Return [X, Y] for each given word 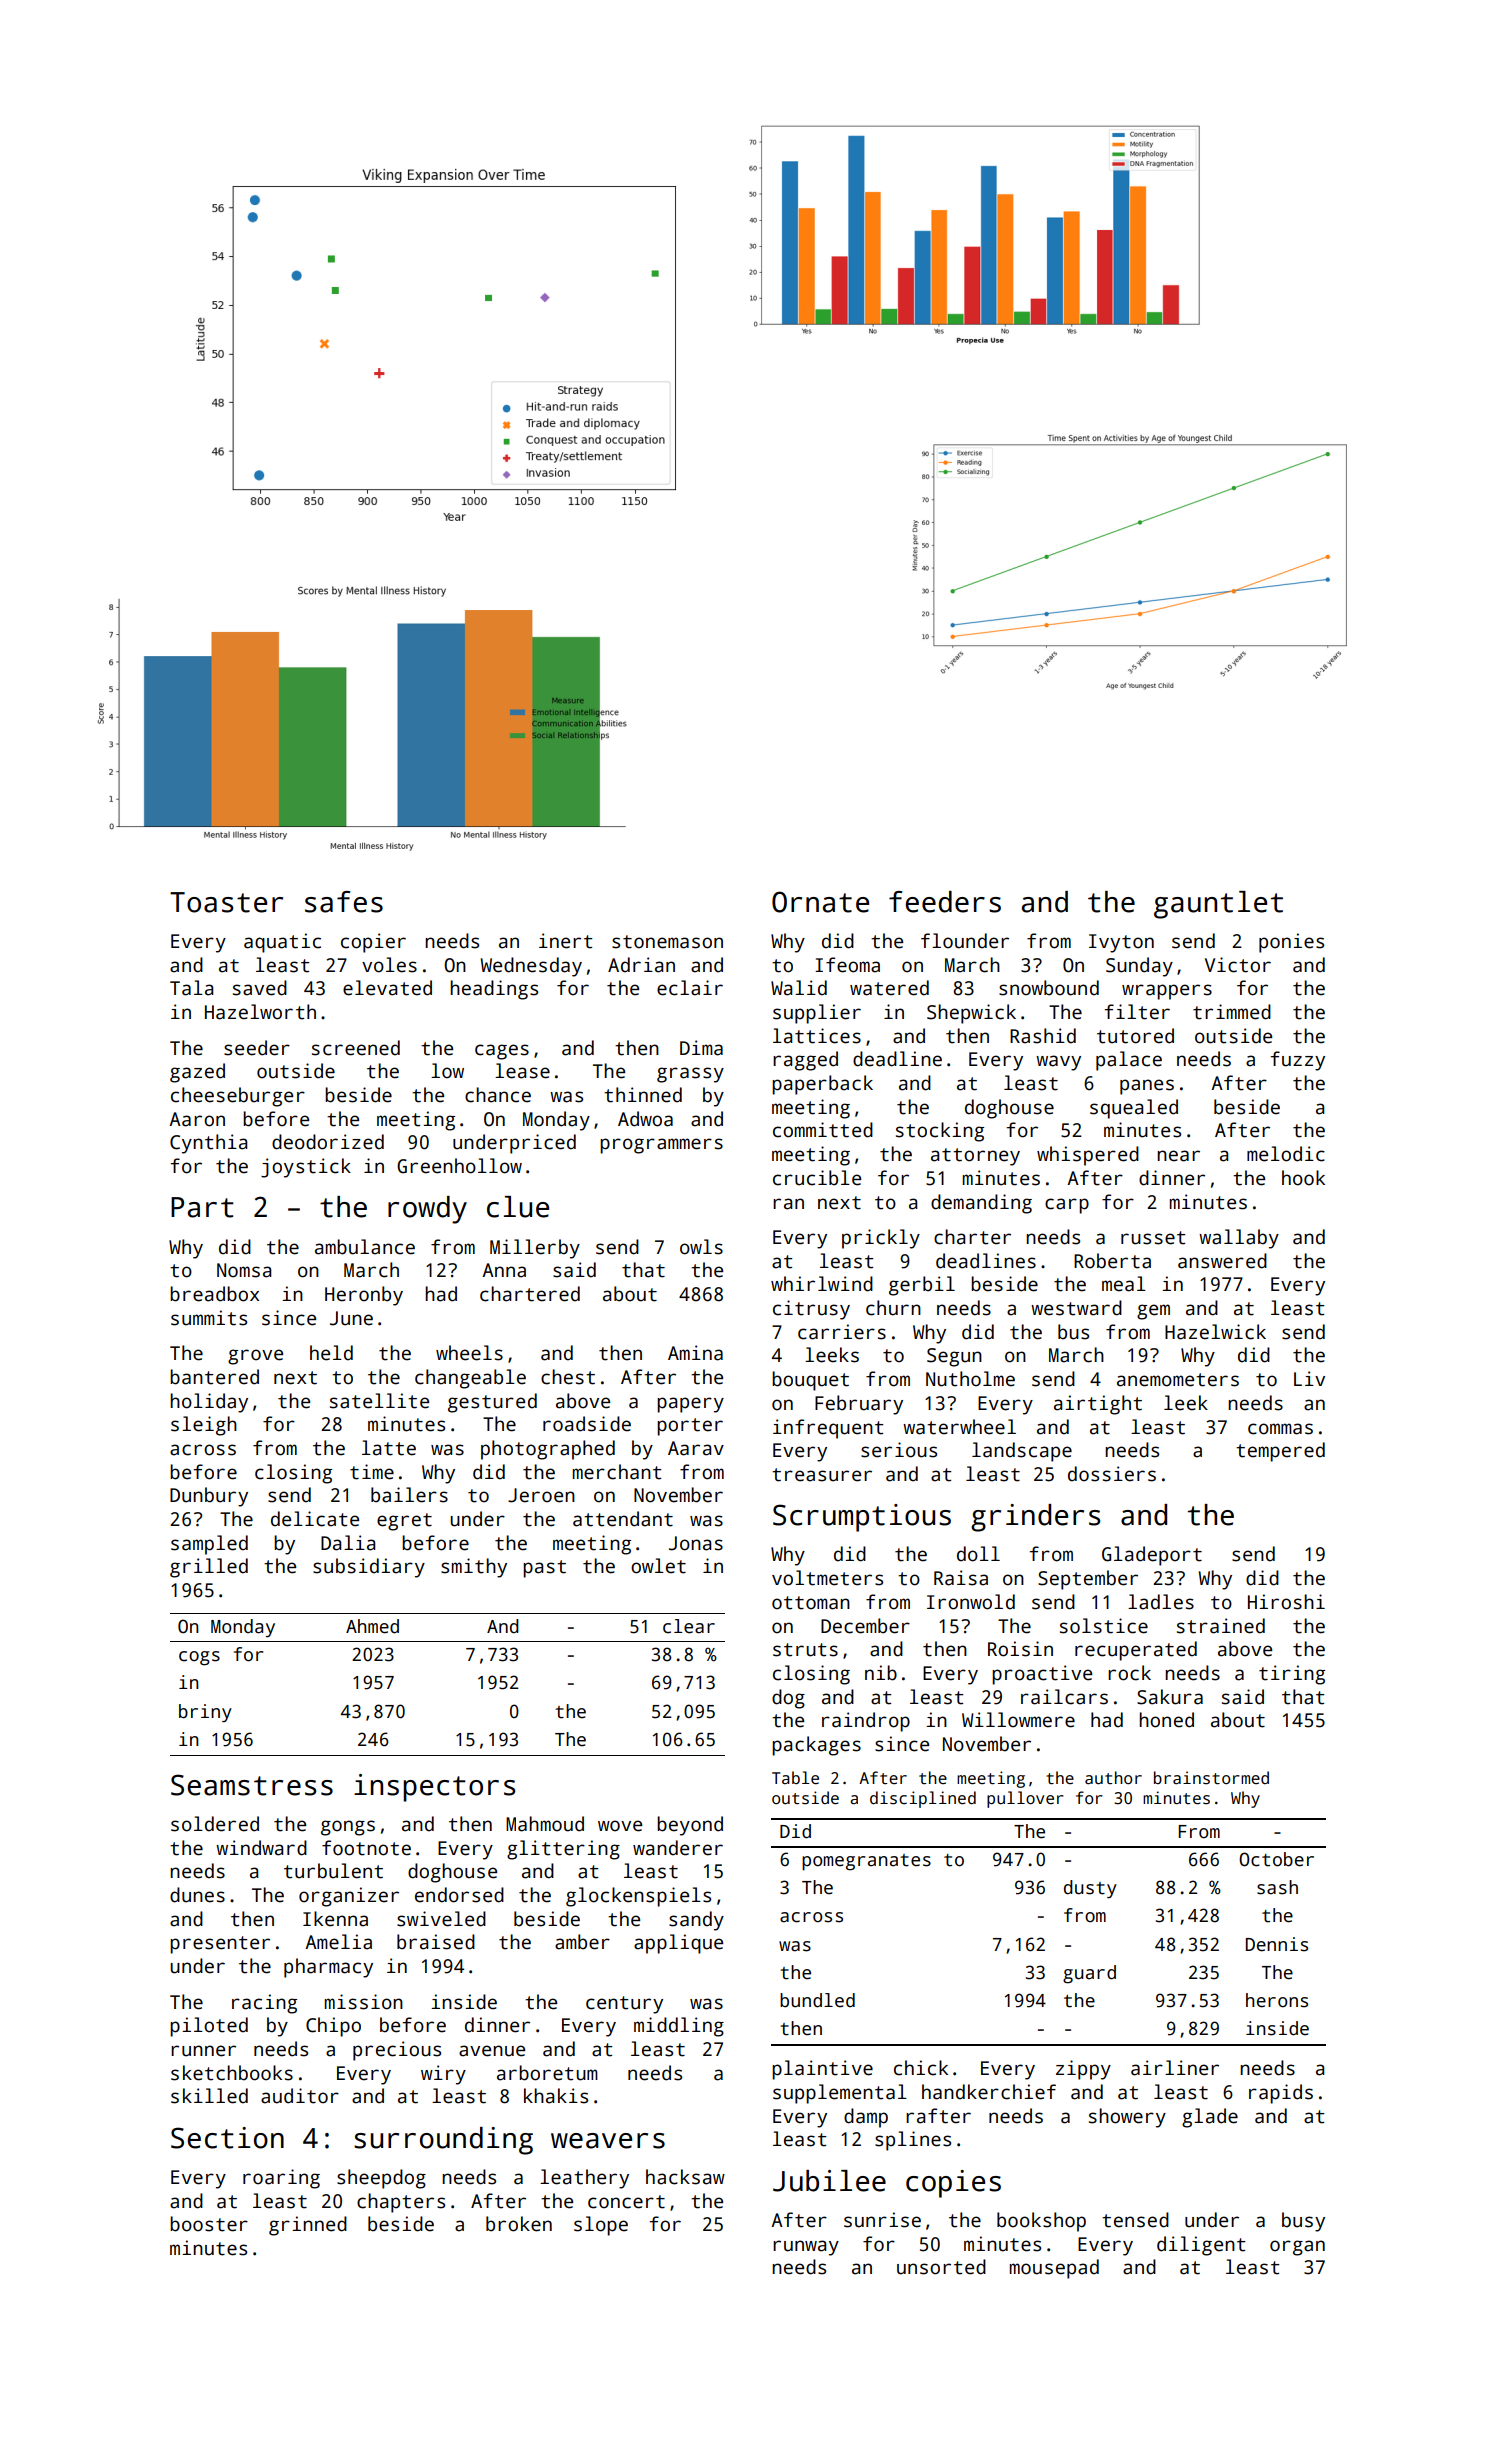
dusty [1090, 1889]
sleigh [204, 1426]
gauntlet [1218, 905]
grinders [1035, 1518]
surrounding [443, 2141]
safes [344, 902]
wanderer [678, 1848]
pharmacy [328, 1968]
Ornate [820, 902]
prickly [881, 1239]
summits [209, 1318]
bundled [817, 2000]
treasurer [822, 1475]
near [1178, 1156]
